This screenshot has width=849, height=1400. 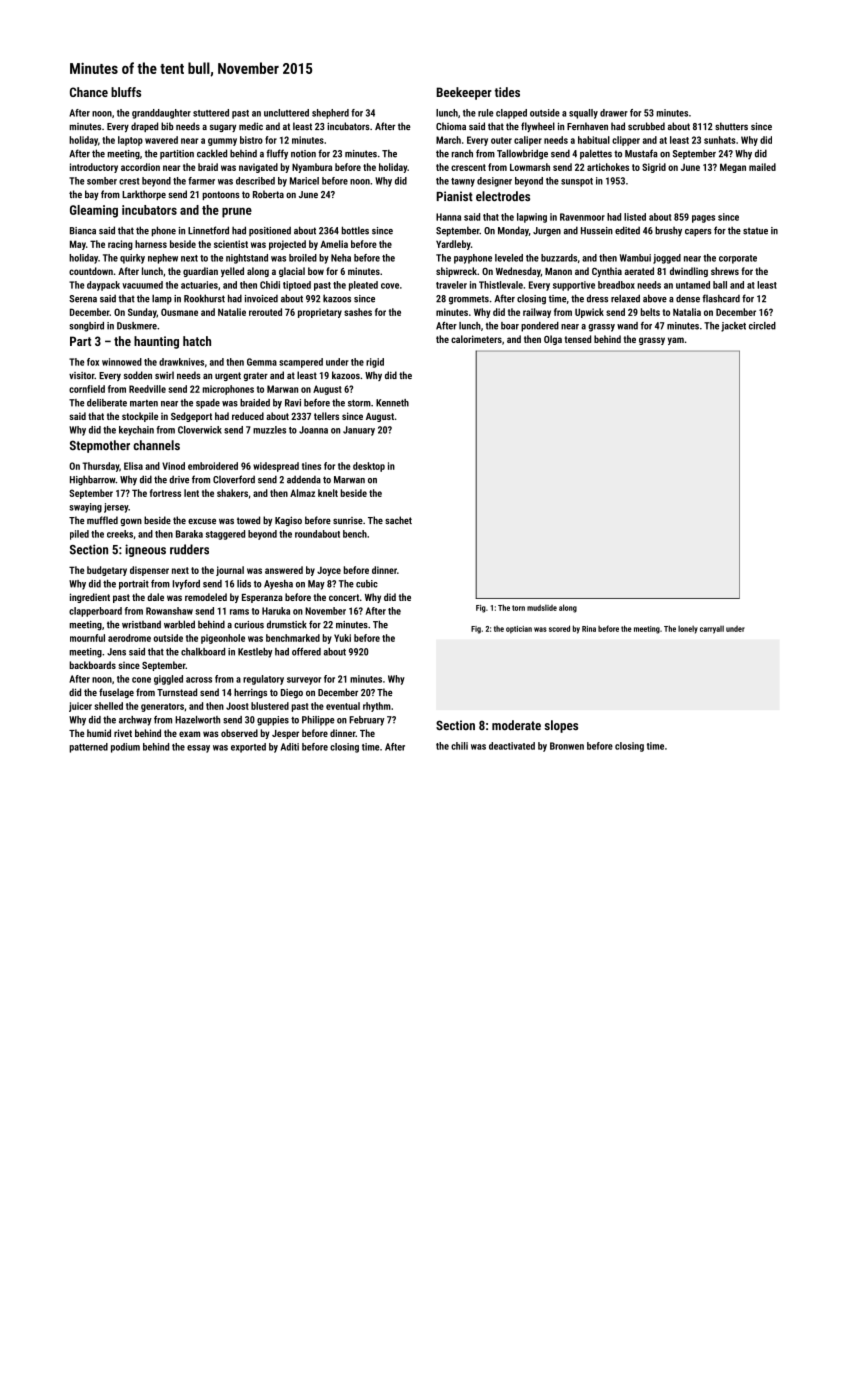 What do you see at coordinates (155, 597) in the screenshot?
I see `dale` at bounding box center [155, 597].
